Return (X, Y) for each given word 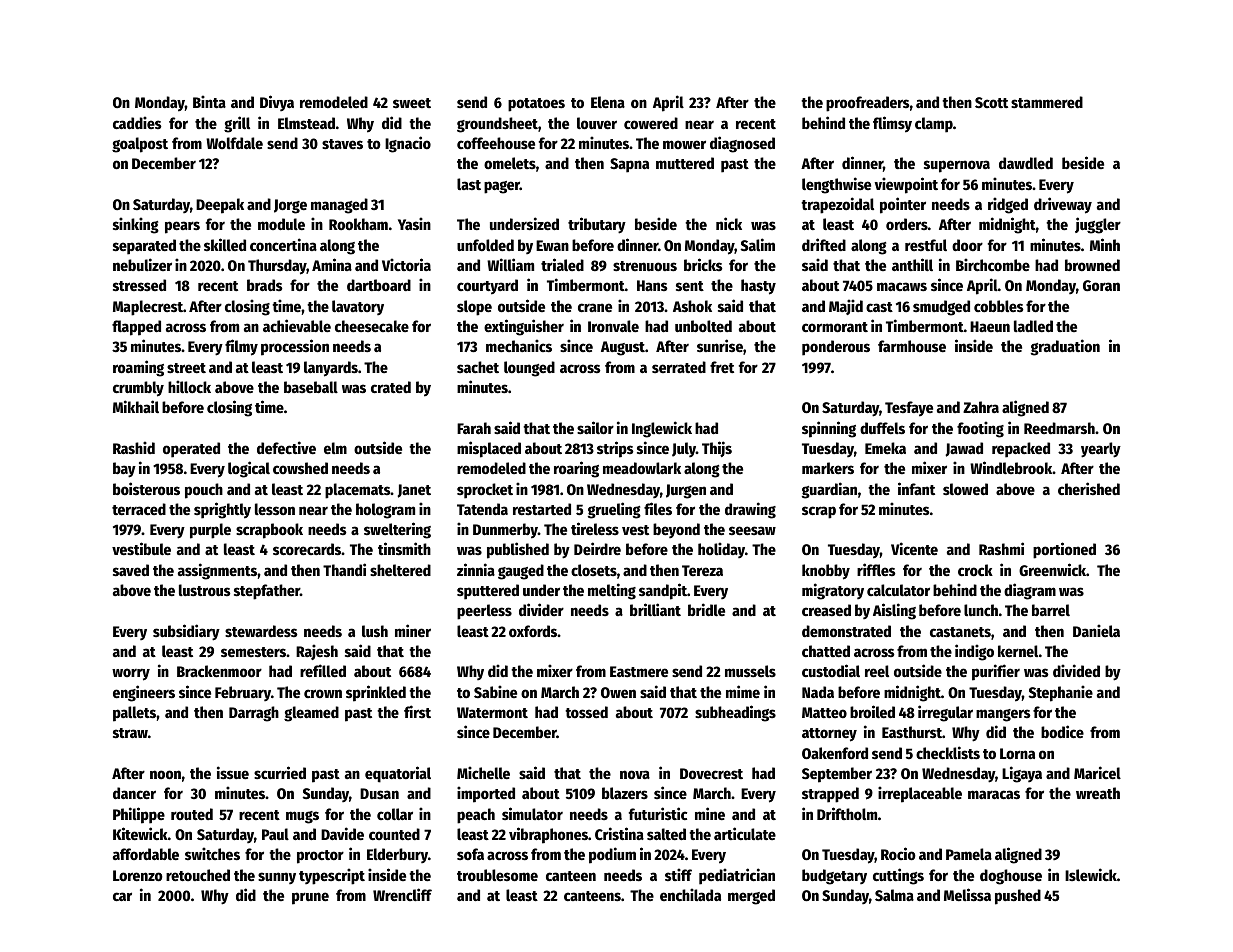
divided (1076, 670)
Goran (1101, 285)
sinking (136, 225)
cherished (1089, 488)
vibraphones (548, 835)
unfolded (485, 245)
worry (131, 674)
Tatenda (482, 509)
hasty (758, 287)
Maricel (1097, 772)
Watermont (492, 712)
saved (131, 570)
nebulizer (142, 264)
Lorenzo (138, 875)
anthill (912, 264)
